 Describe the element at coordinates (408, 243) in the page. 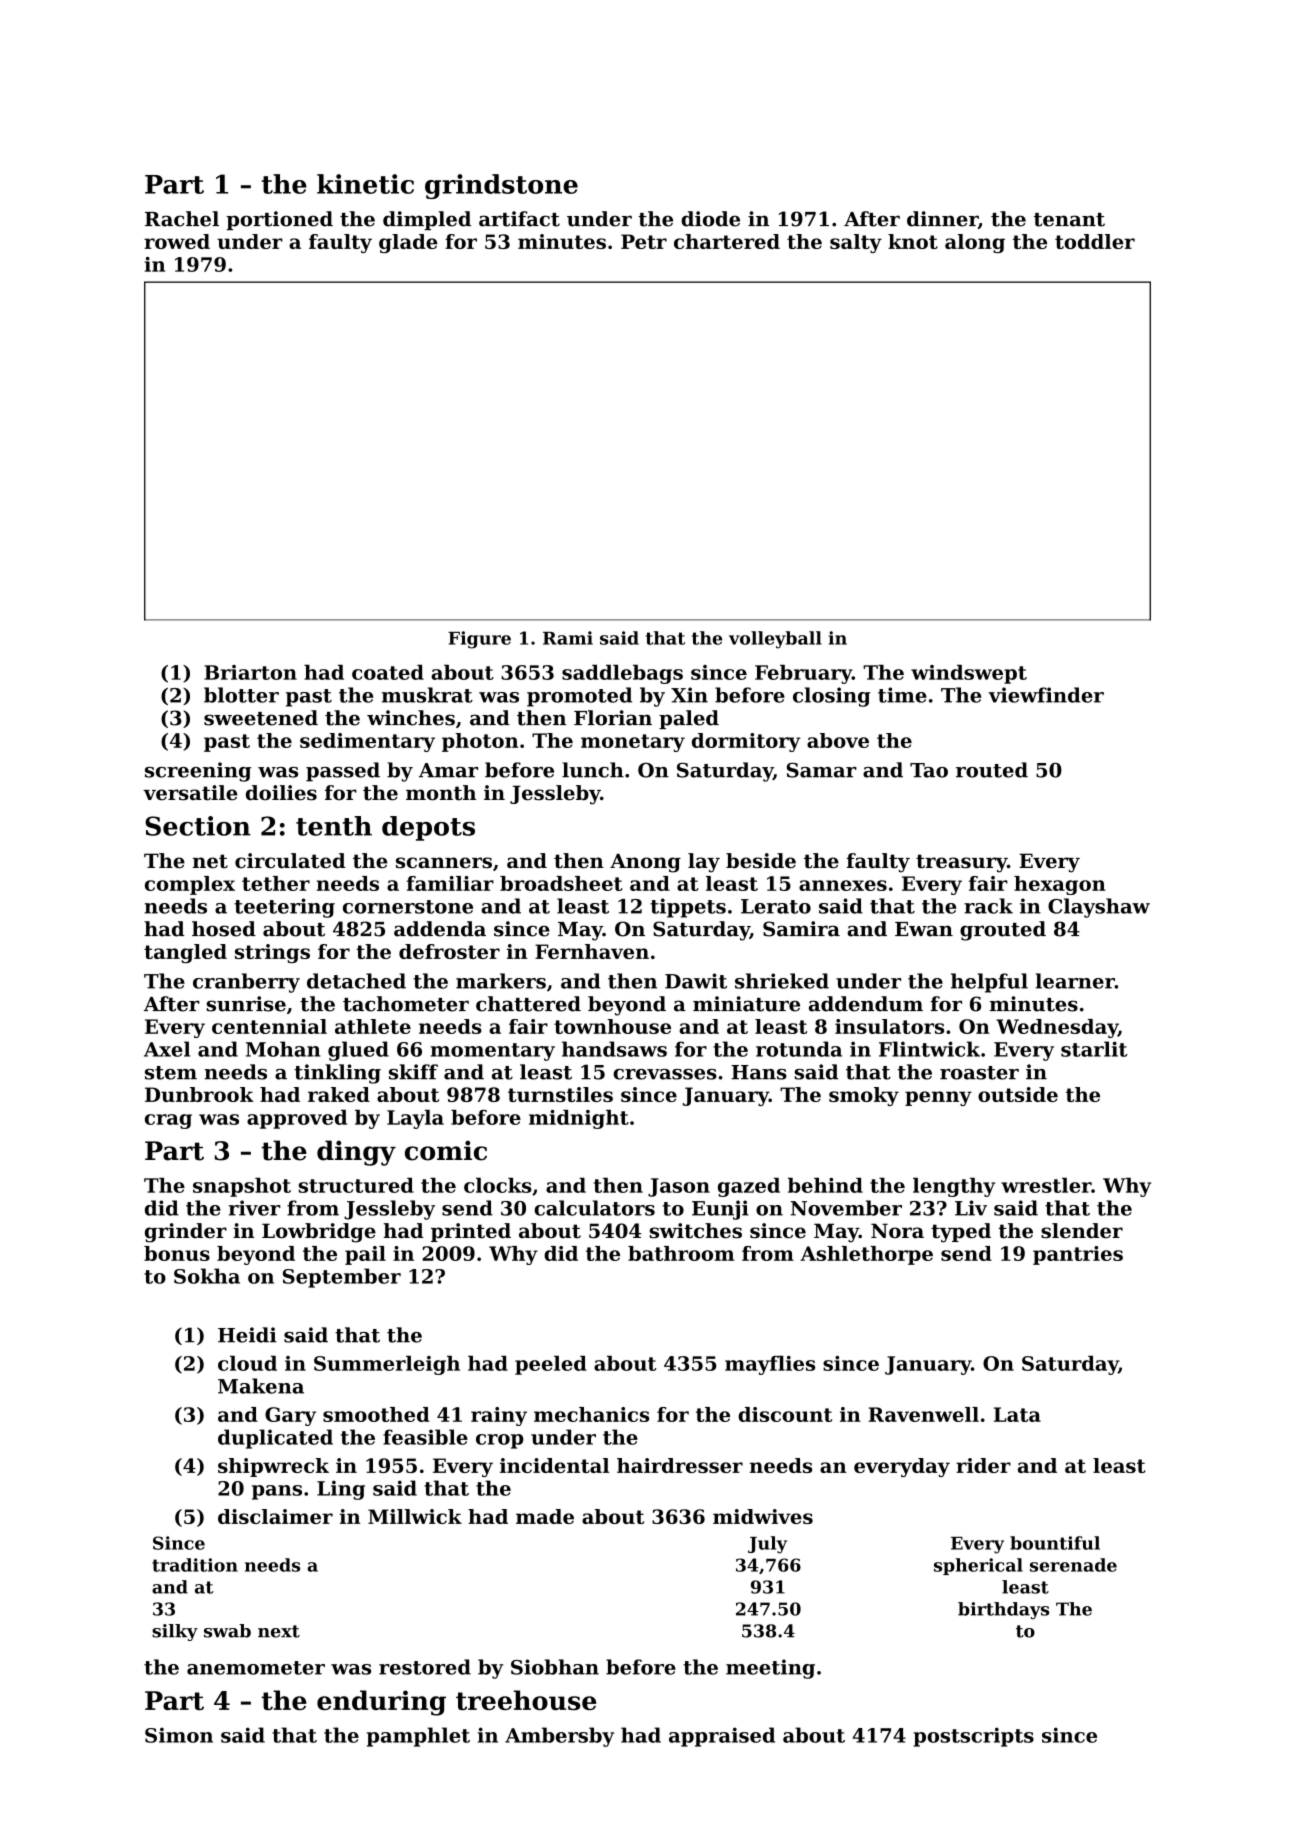

I see `glade` at that location.
